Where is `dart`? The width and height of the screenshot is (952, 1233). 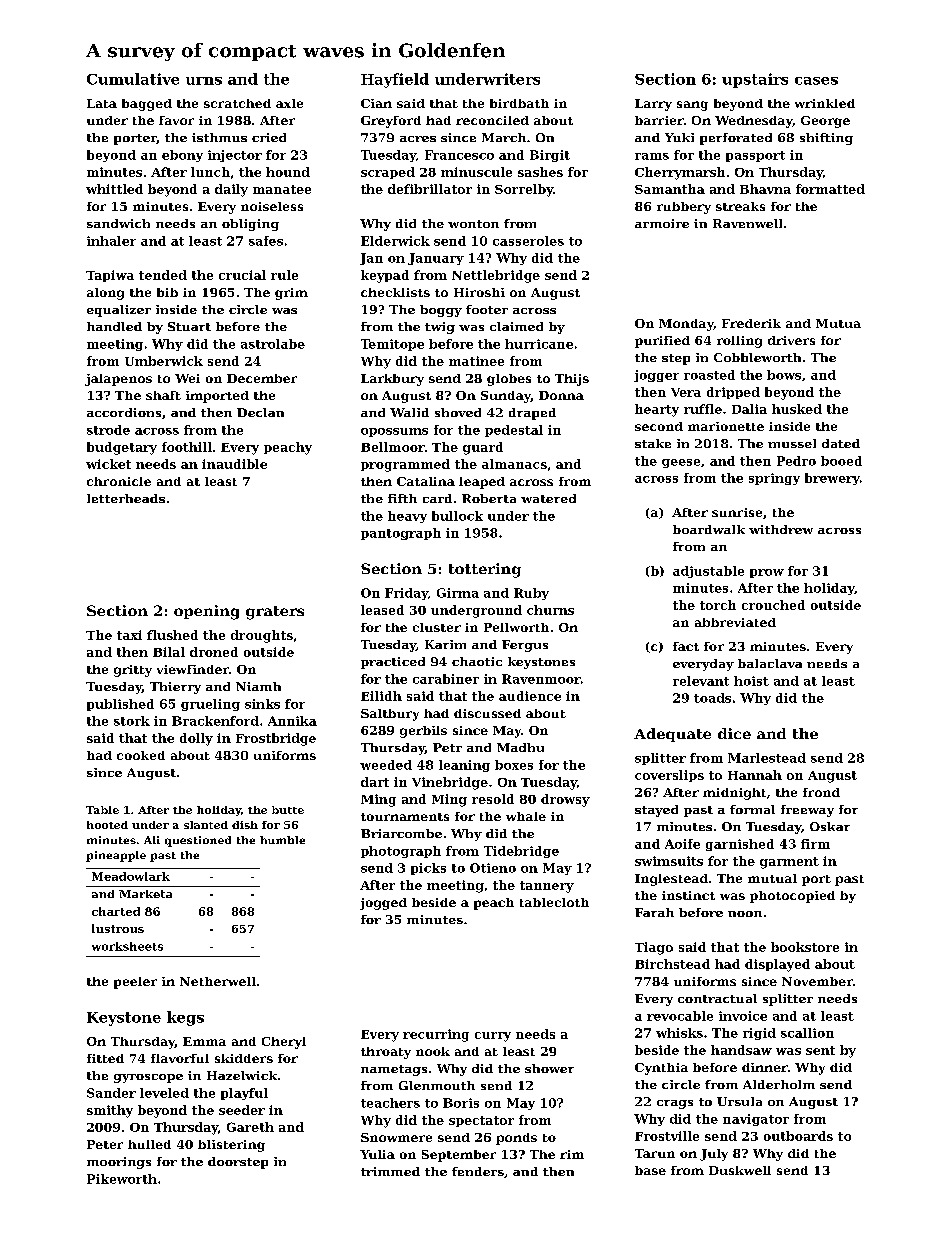
dart is located at coordinates (375, 782).
